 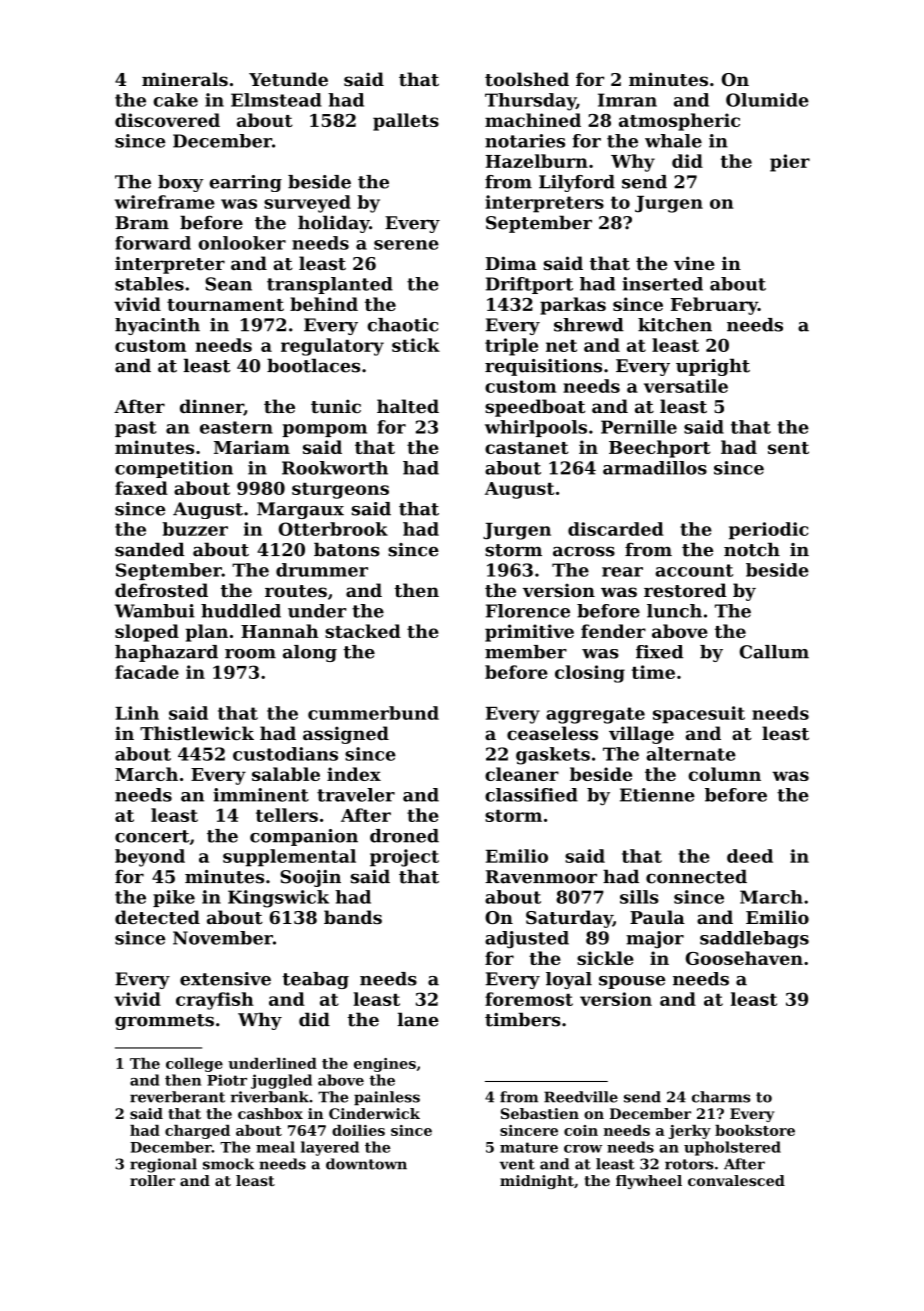 What do you see at coordinates (288, 79) in the page?
I see `Yetunde` at bounding box center [288, 79].
